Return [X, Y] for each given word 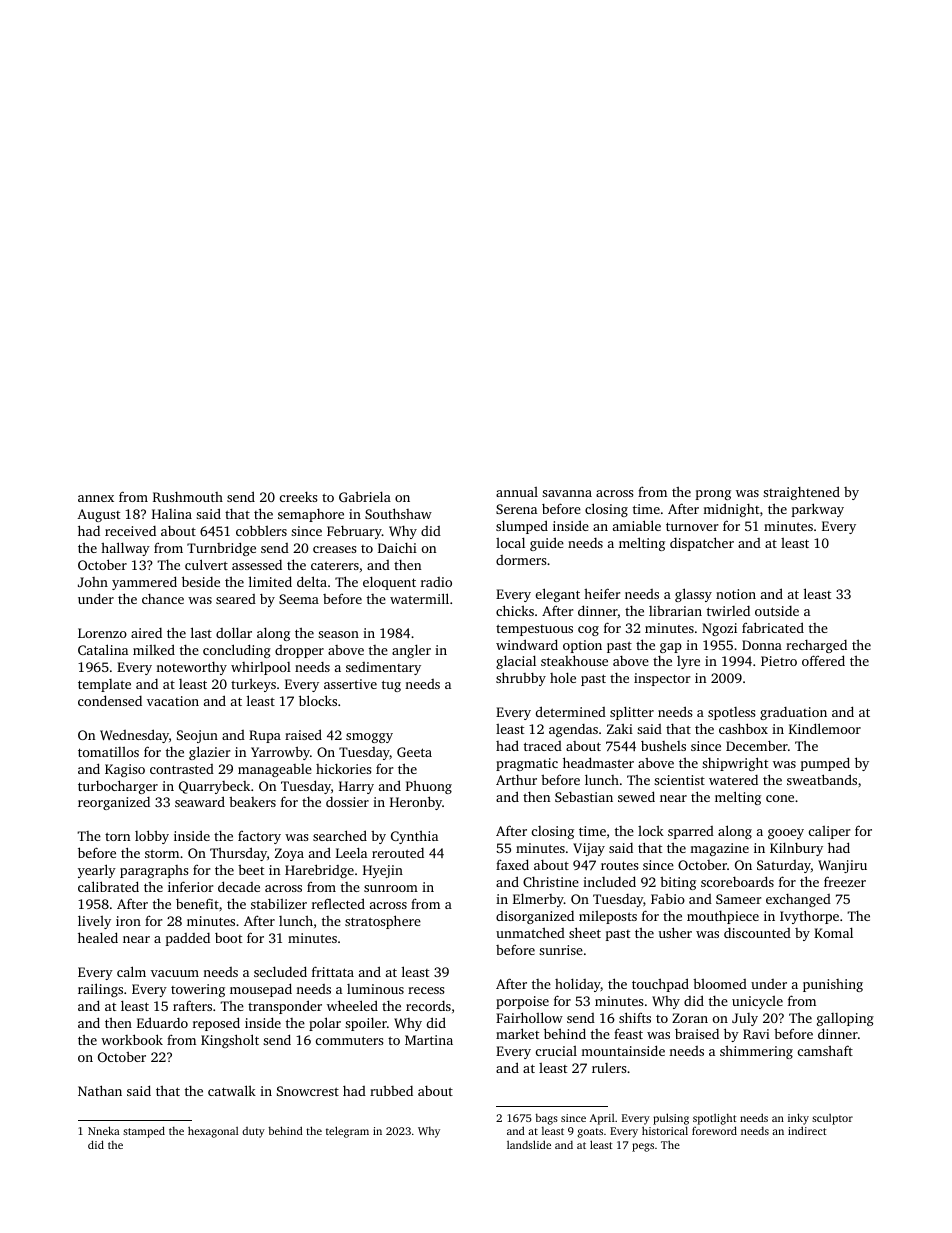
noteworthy [191, 668]
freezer [845, 881]
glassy [693, 595]
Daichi [397, 548]
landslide [529, 1144]
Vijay [589, 849]
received [130, 531]
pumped [825, 764]
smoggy [369, 738]
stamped [144, 1132]
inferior [191, 886]
